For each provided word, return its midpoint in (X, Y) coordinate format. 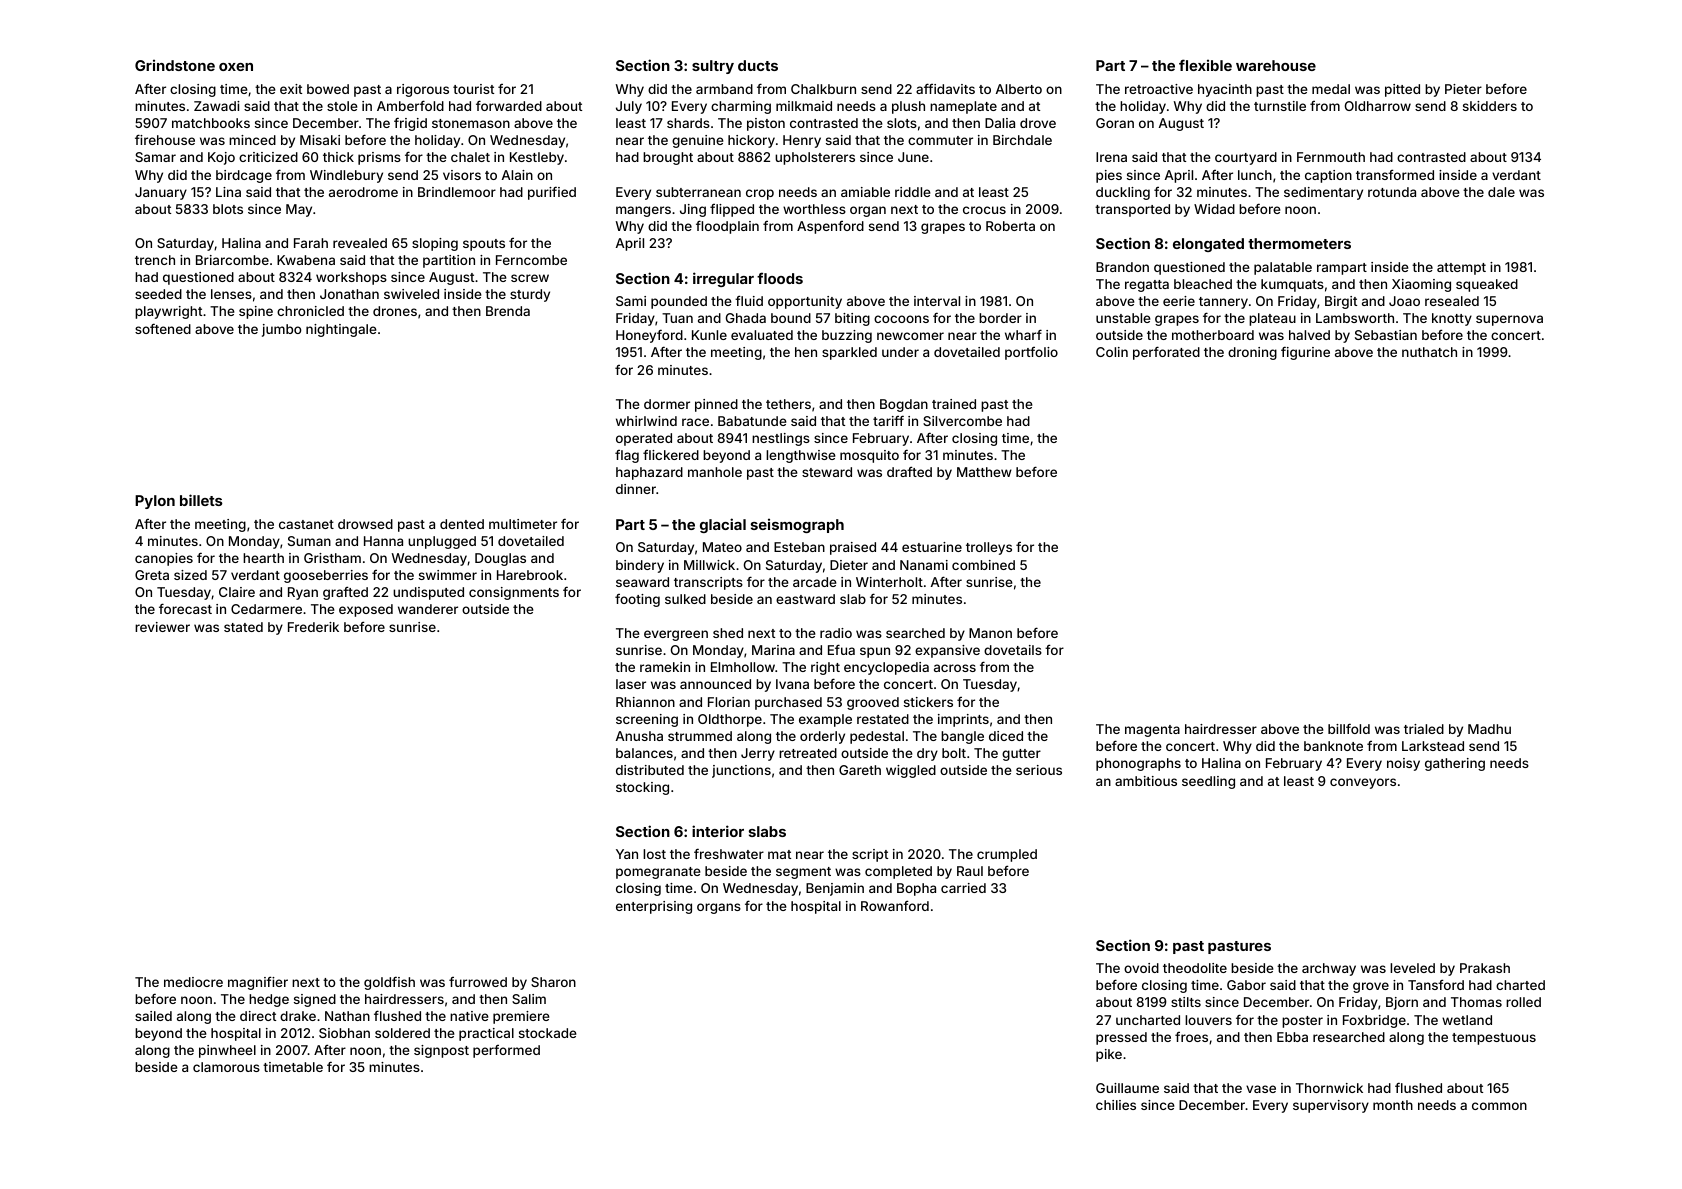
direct (258, 1016)
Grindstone (175, 65)
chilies (1116, 1105)
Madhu (1489, 729)
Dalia (1000, 123)
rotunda (1392, 192)
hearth (263, 558)
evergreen (676, 635)
